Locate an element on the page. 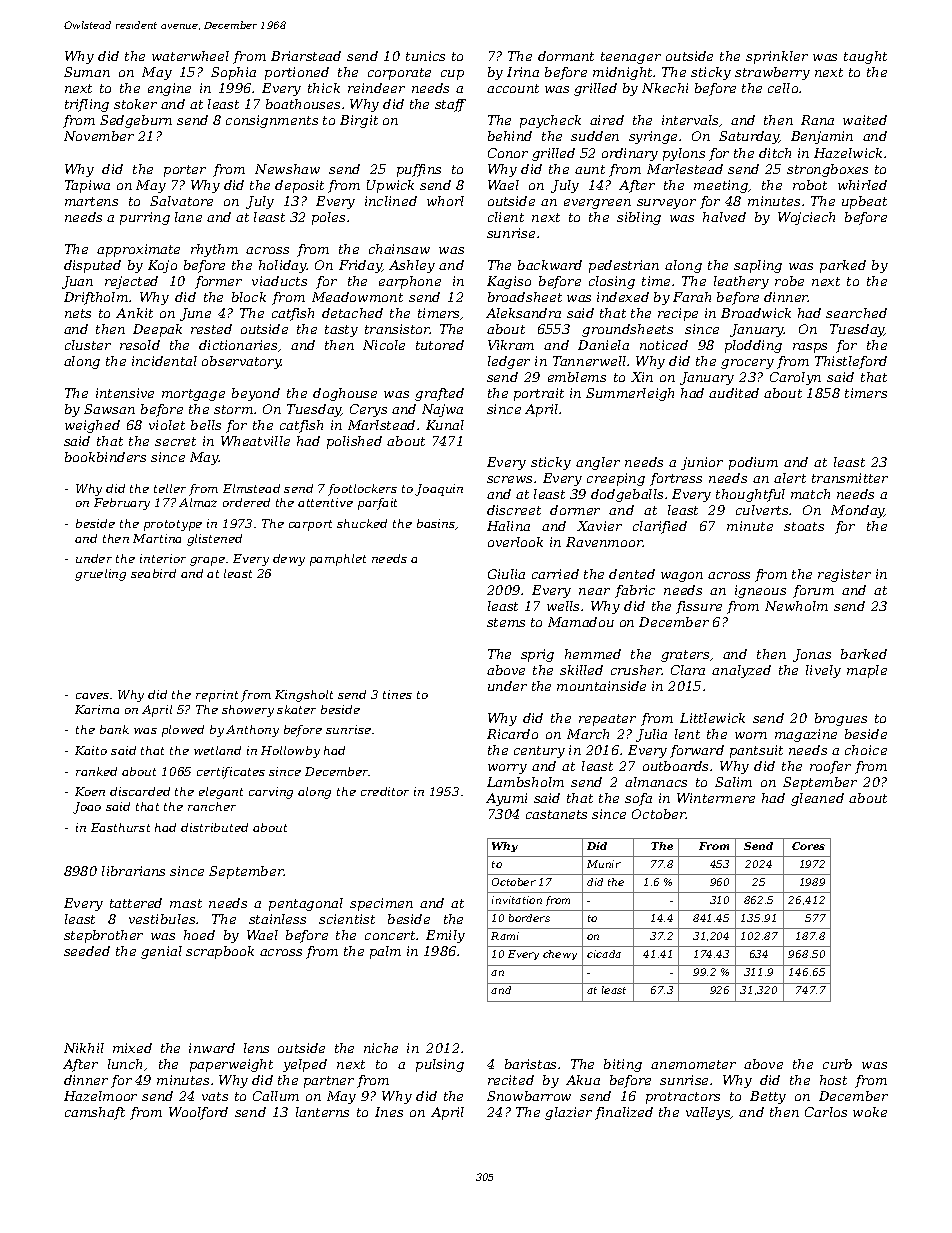 This image has width=952, height=1233. dormant is located at coordinates (566, 56).
